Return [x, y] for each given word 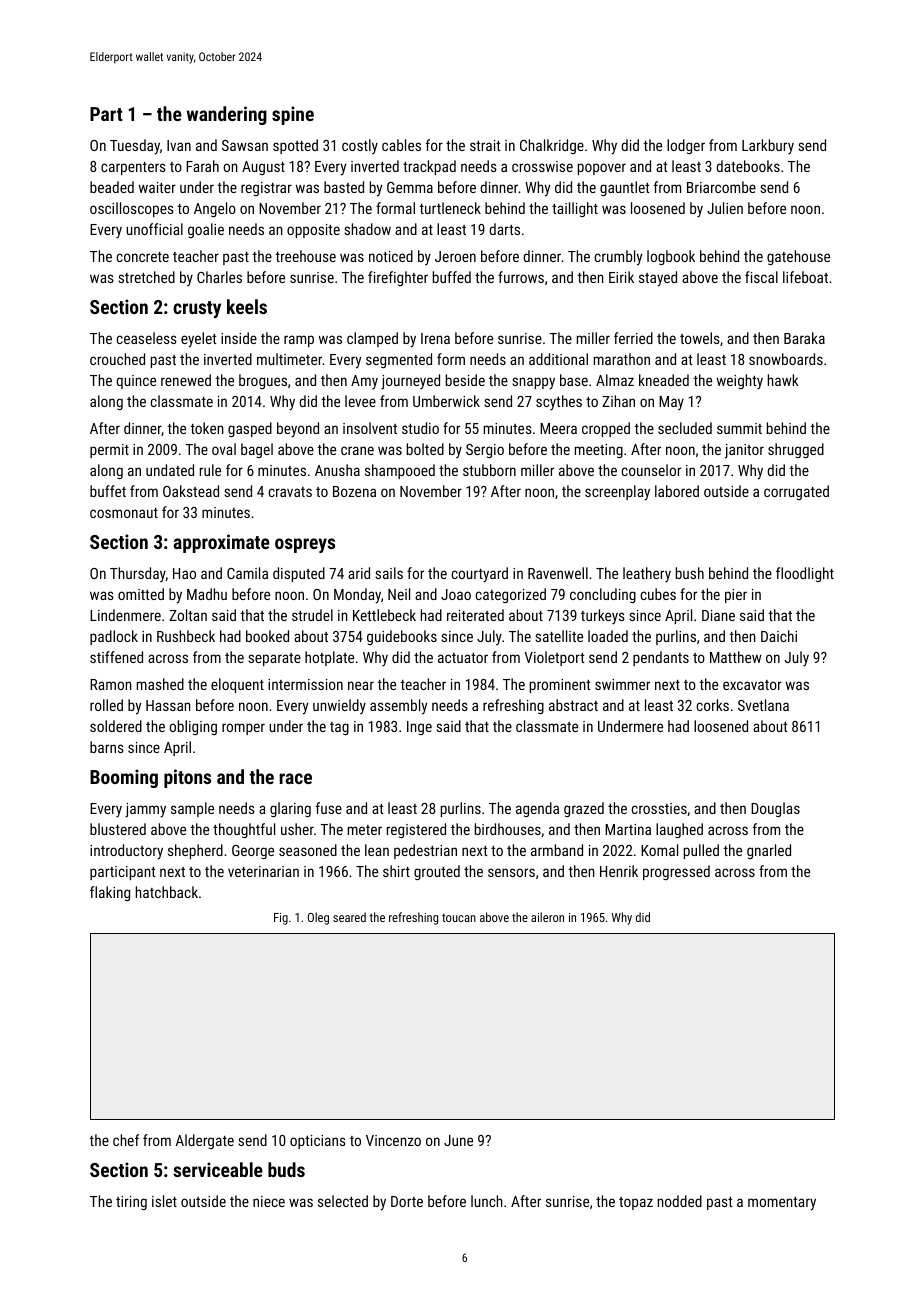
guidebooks [402, 637]
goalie [206, 230]
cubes [658, 594]
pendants [661, 658]
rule [210, 470]
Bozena [354, 491]
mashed [160, 684]
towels [700, 338]
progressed [676, 872]
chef [126, 1140]
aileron [547, 917]
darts [504, 229]
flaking [110, 893]
